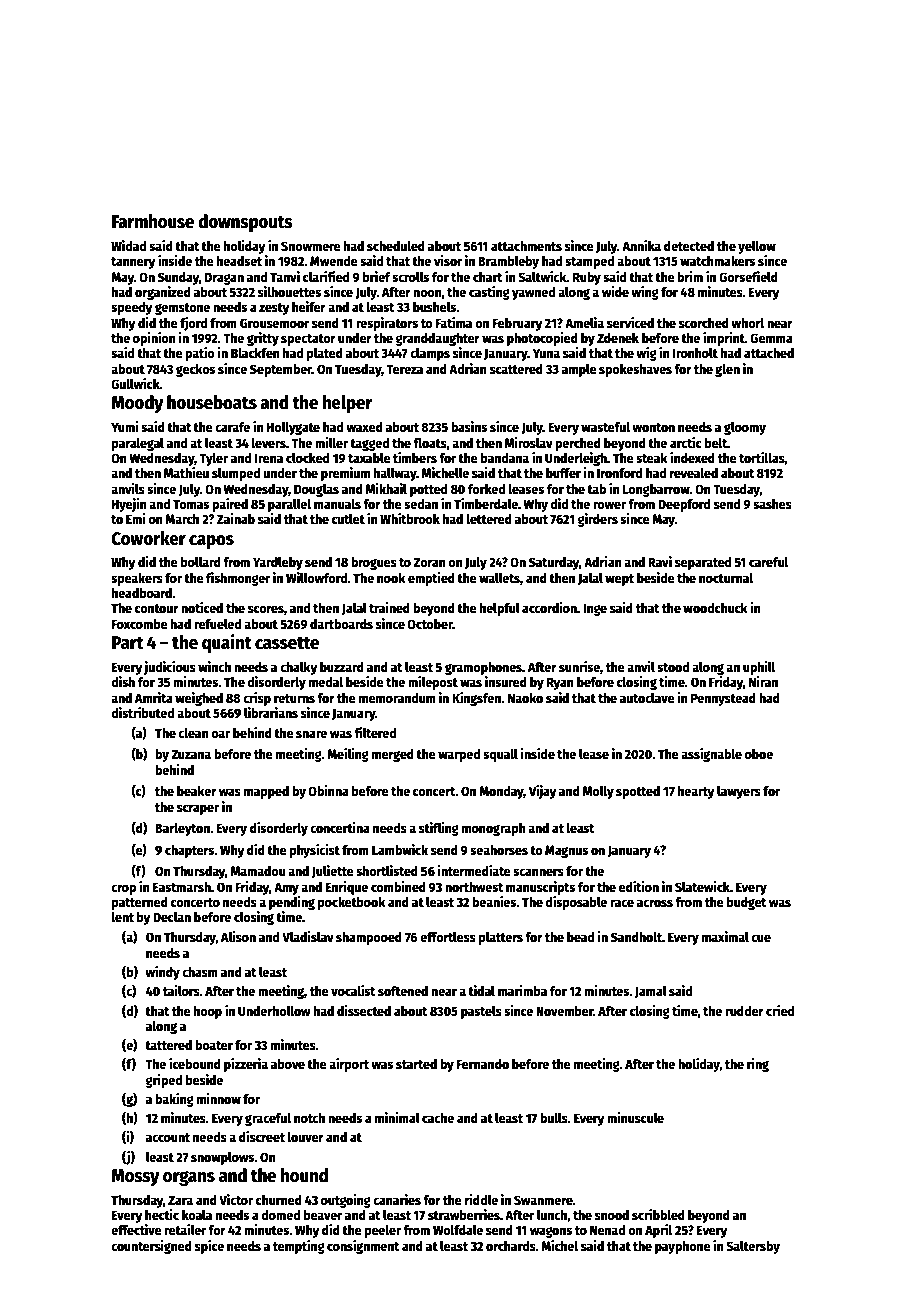  What do you see at coordinates (639, 886) in the screenshot?
I see `edition` at bounding box center [639, 886].
